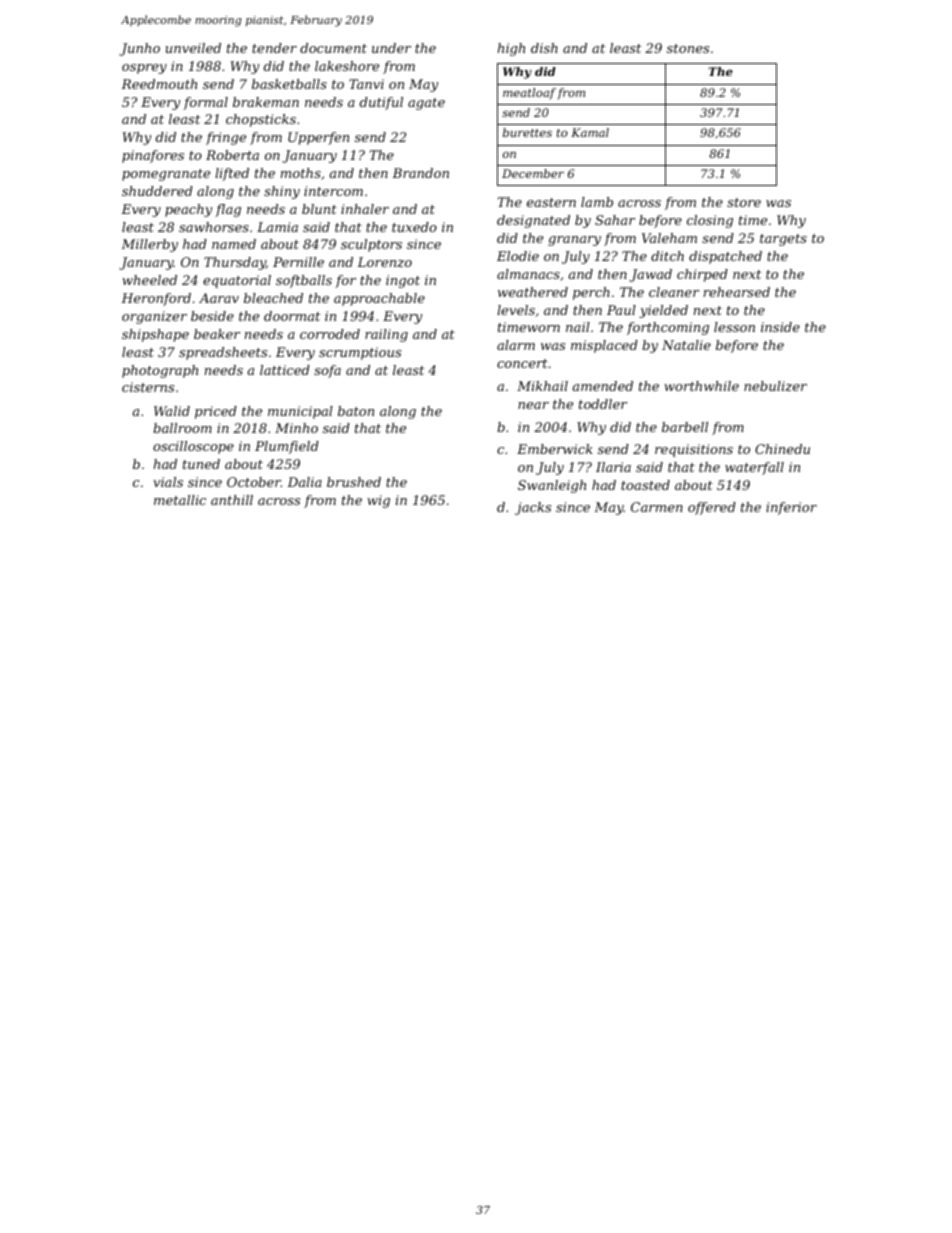  I want to click on Kamal, so click(590, 132).
